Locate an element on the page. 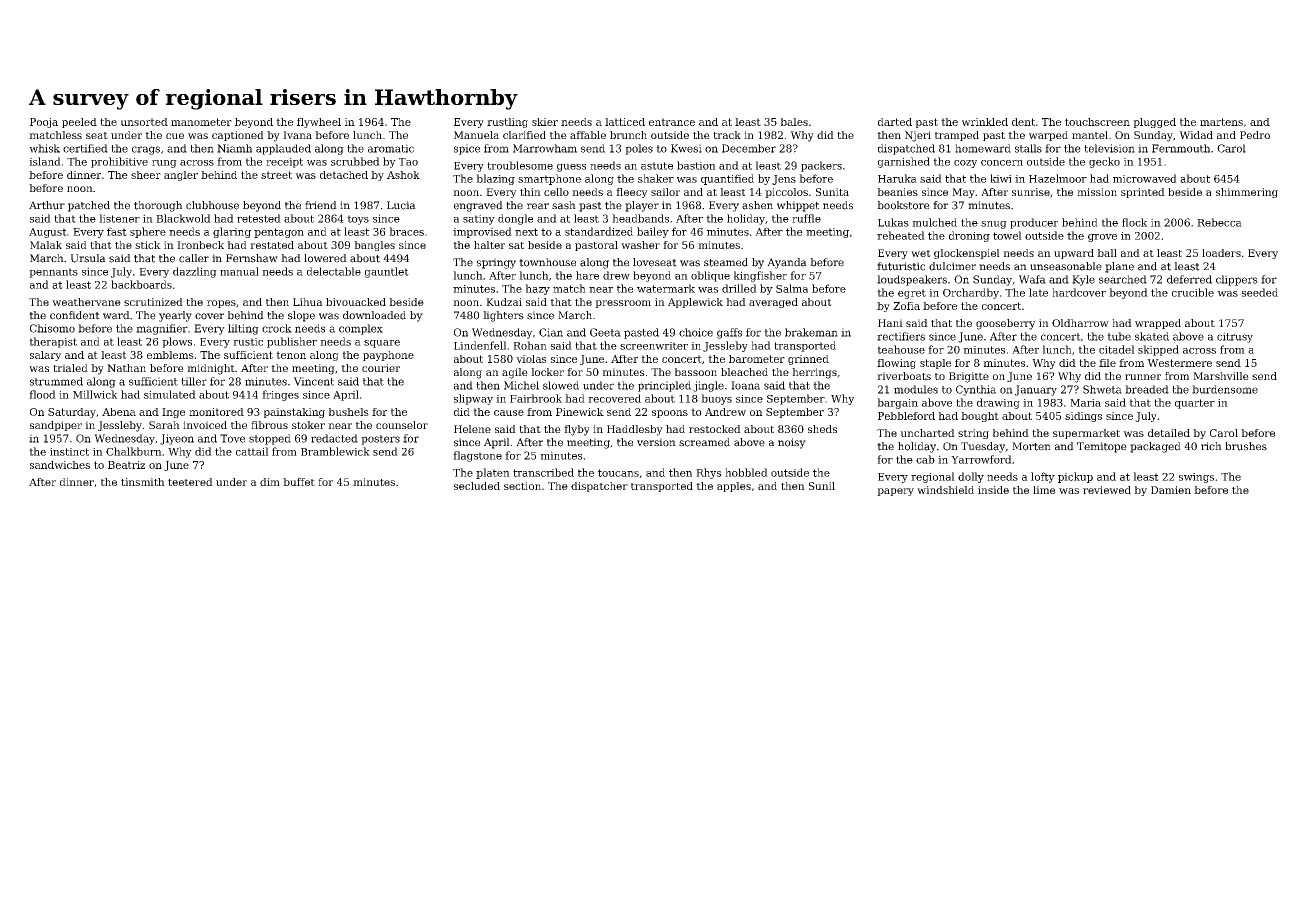 The image size is (1308, 924). mulched is located at coordinates (934, 222).
